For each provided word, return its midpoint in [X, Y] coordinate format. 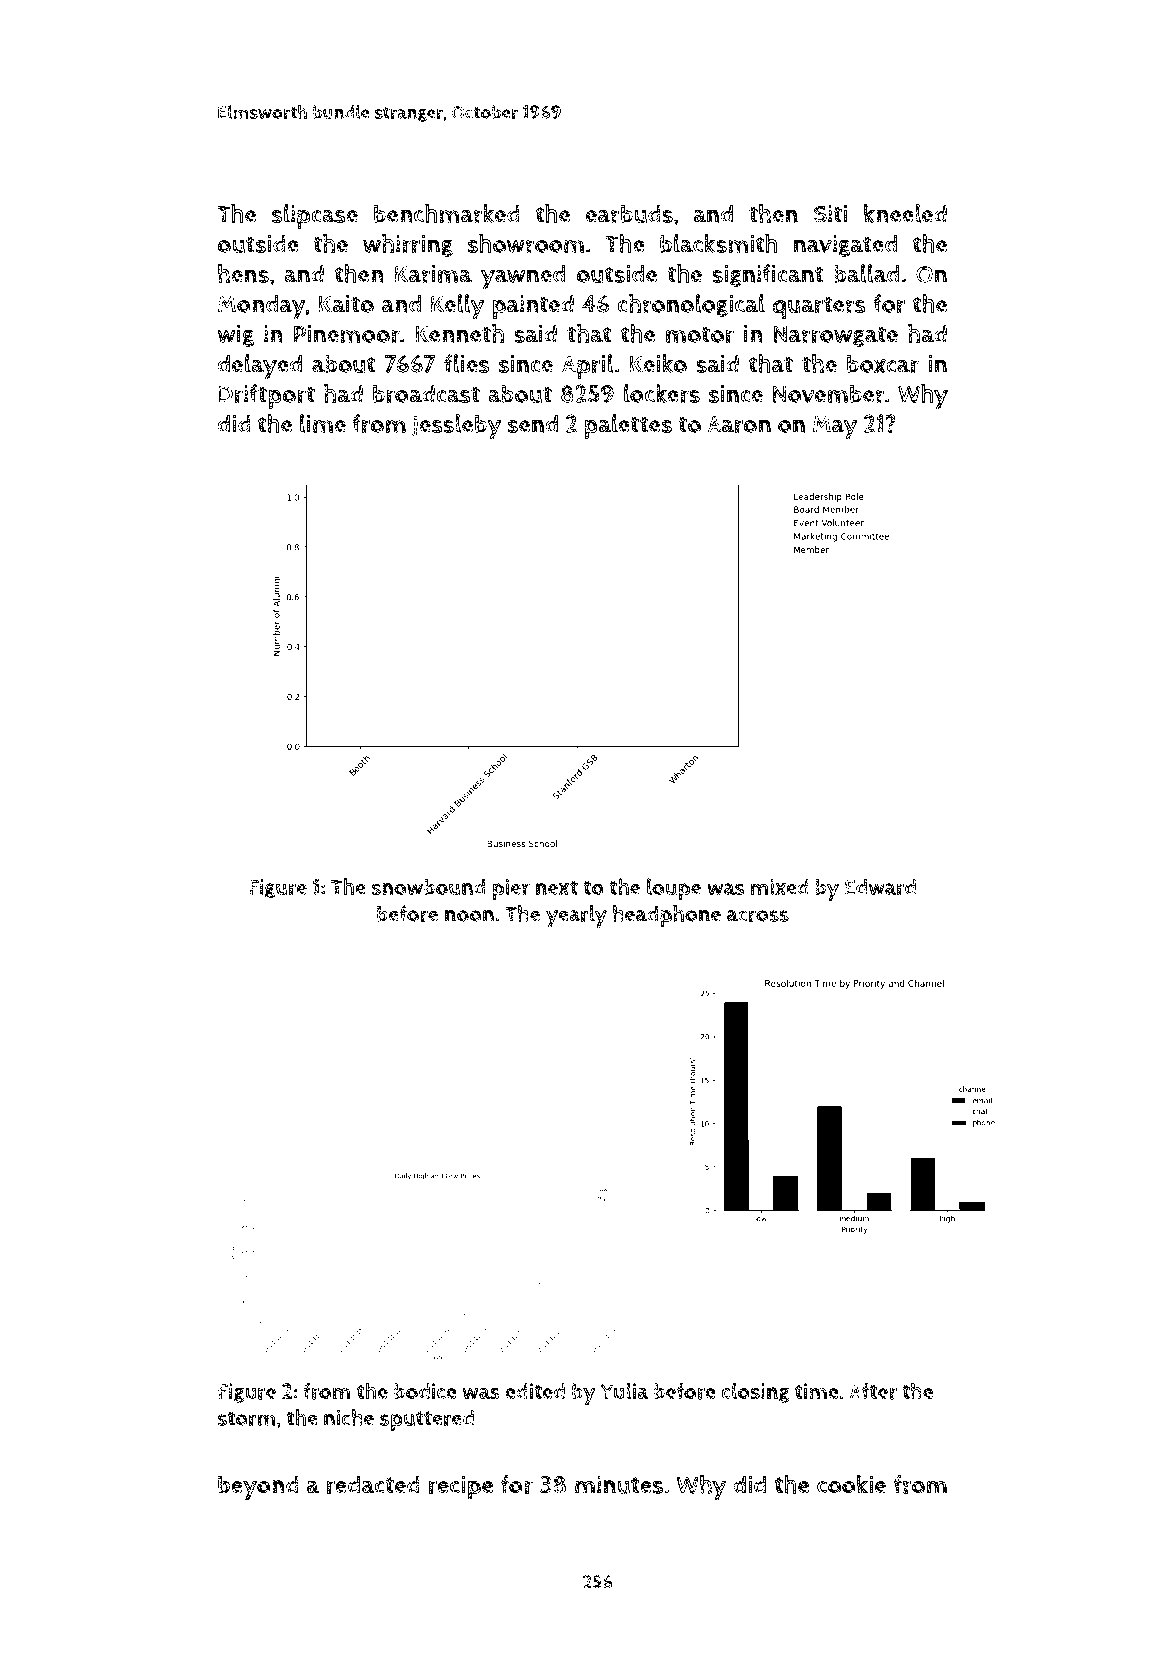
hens [243, 273]
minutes [619, 1484]
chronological [691, 305]
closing [755, 1392]
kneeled [905, 213]
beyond [258, 1487]
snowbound [428, 887]
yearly [576, 916]
